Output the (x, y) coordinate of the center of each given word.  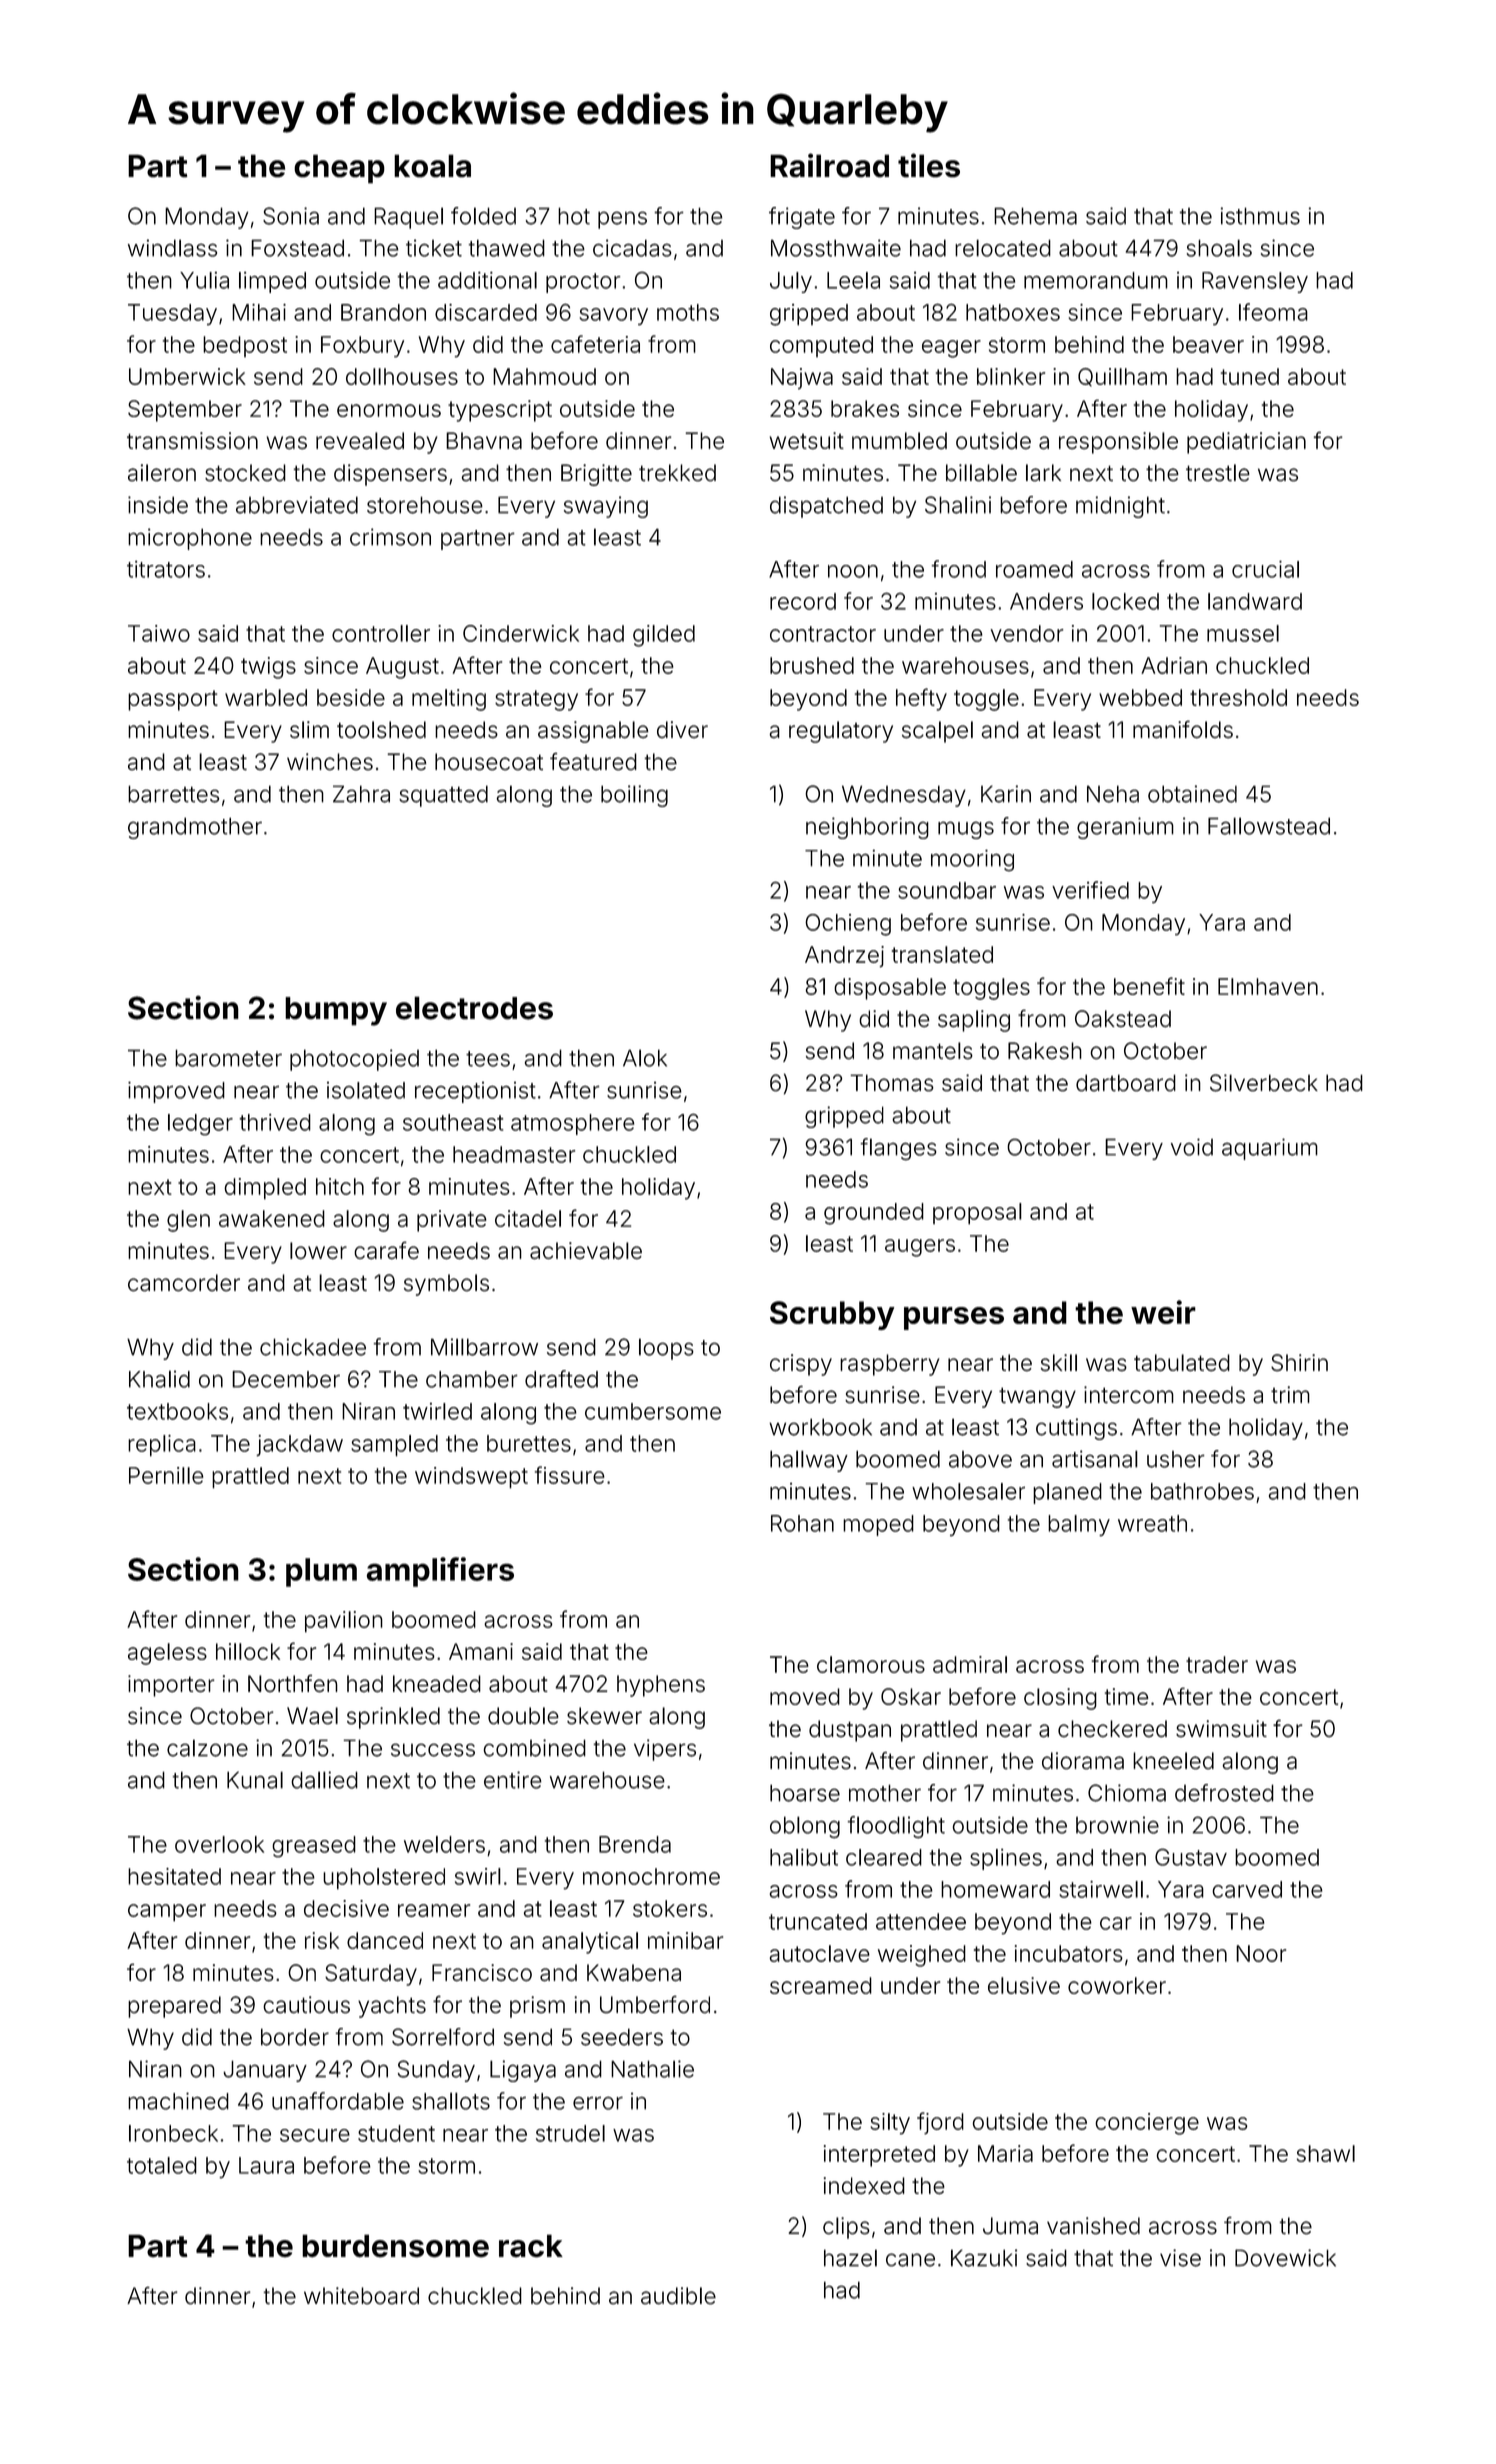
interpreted (879, 2156)
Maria (1005, 2153)
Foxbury (362, 347)
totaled (162, 2165)
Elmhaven (1268, 986)
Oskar (911, 1696)
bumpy (336, 1011)
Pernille (166, 1475)
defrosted (1224, 1793)
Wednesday (904, 796)
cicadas (632, 248)
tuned (1250, 376)
